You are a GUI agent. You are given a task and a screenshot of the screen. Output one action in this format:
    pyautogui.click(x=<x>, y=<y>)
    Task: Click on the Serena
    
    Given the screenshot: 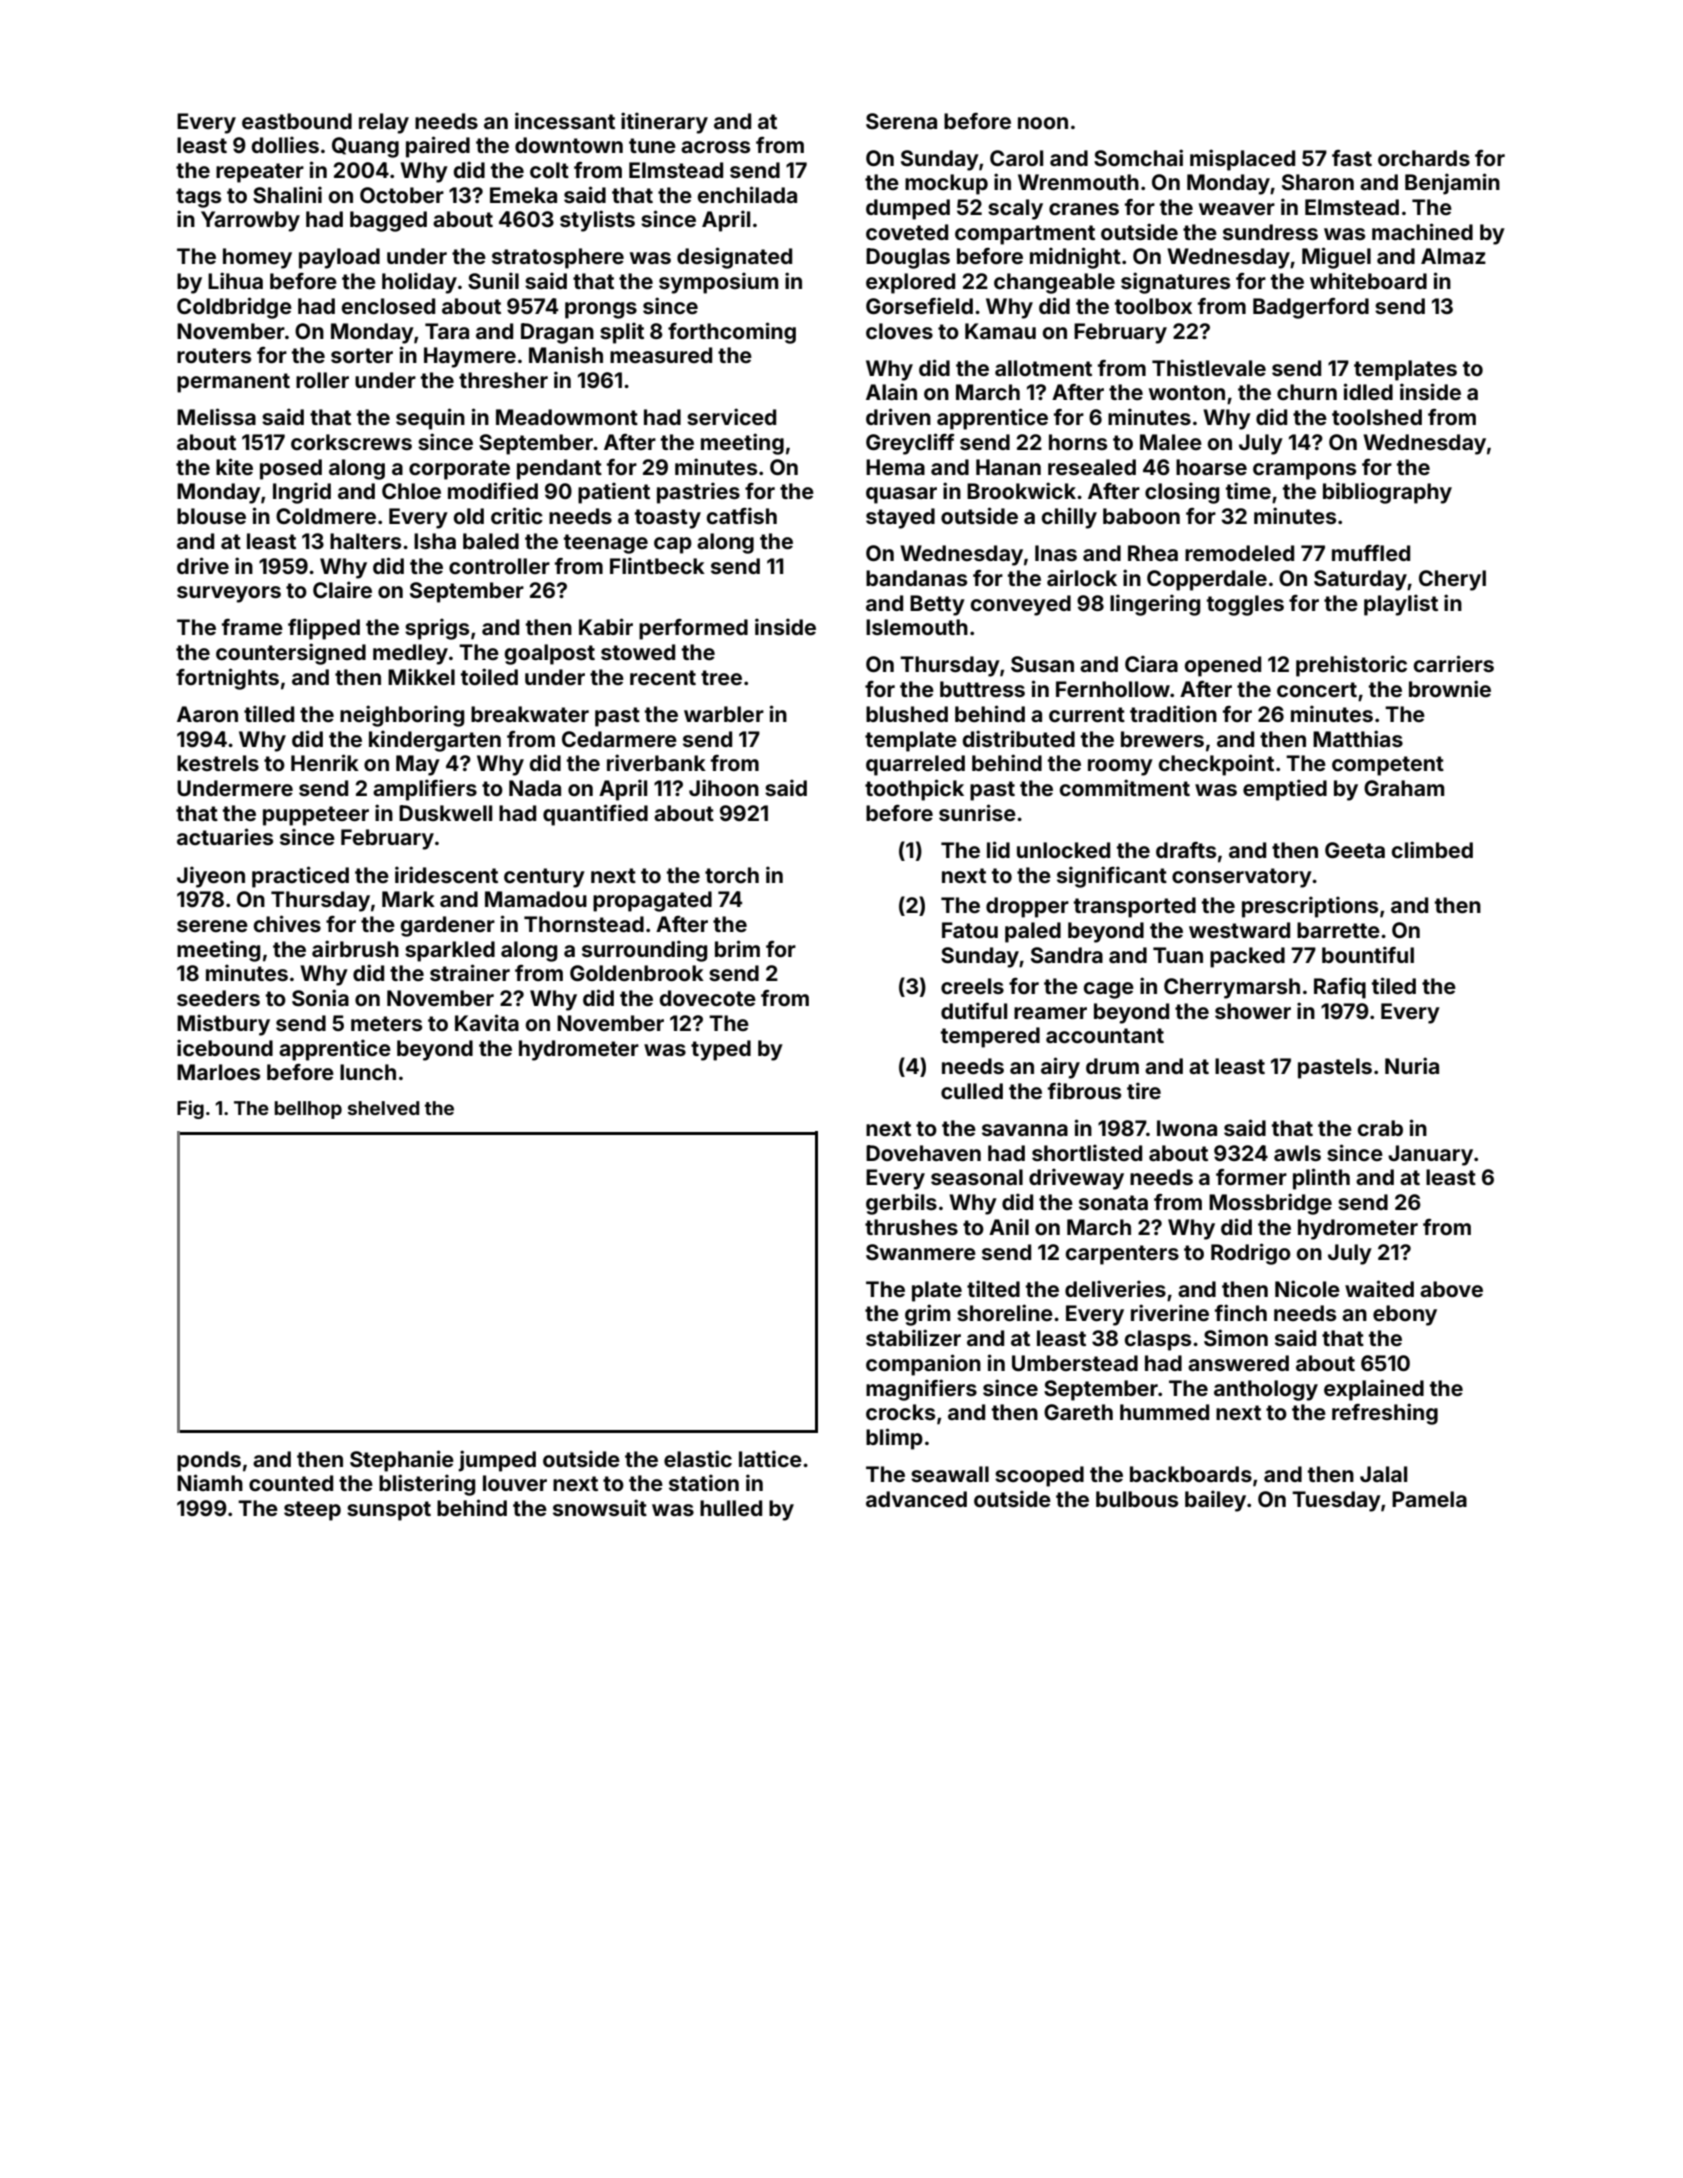 What is the action you would take?
    pyautogui.click(x=901, y=121)
